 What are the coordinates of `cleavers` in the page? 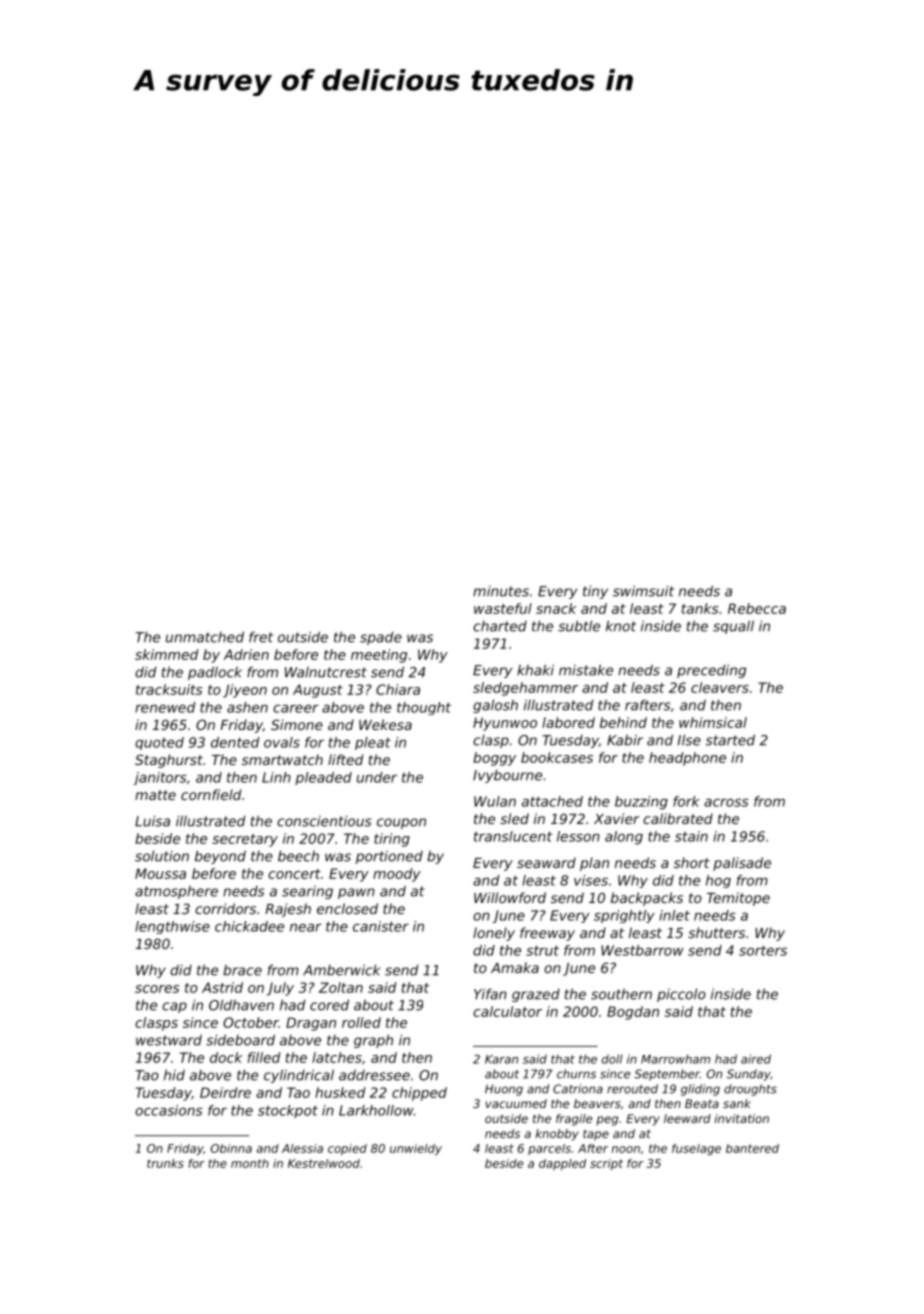 It's located at (720, 687).
